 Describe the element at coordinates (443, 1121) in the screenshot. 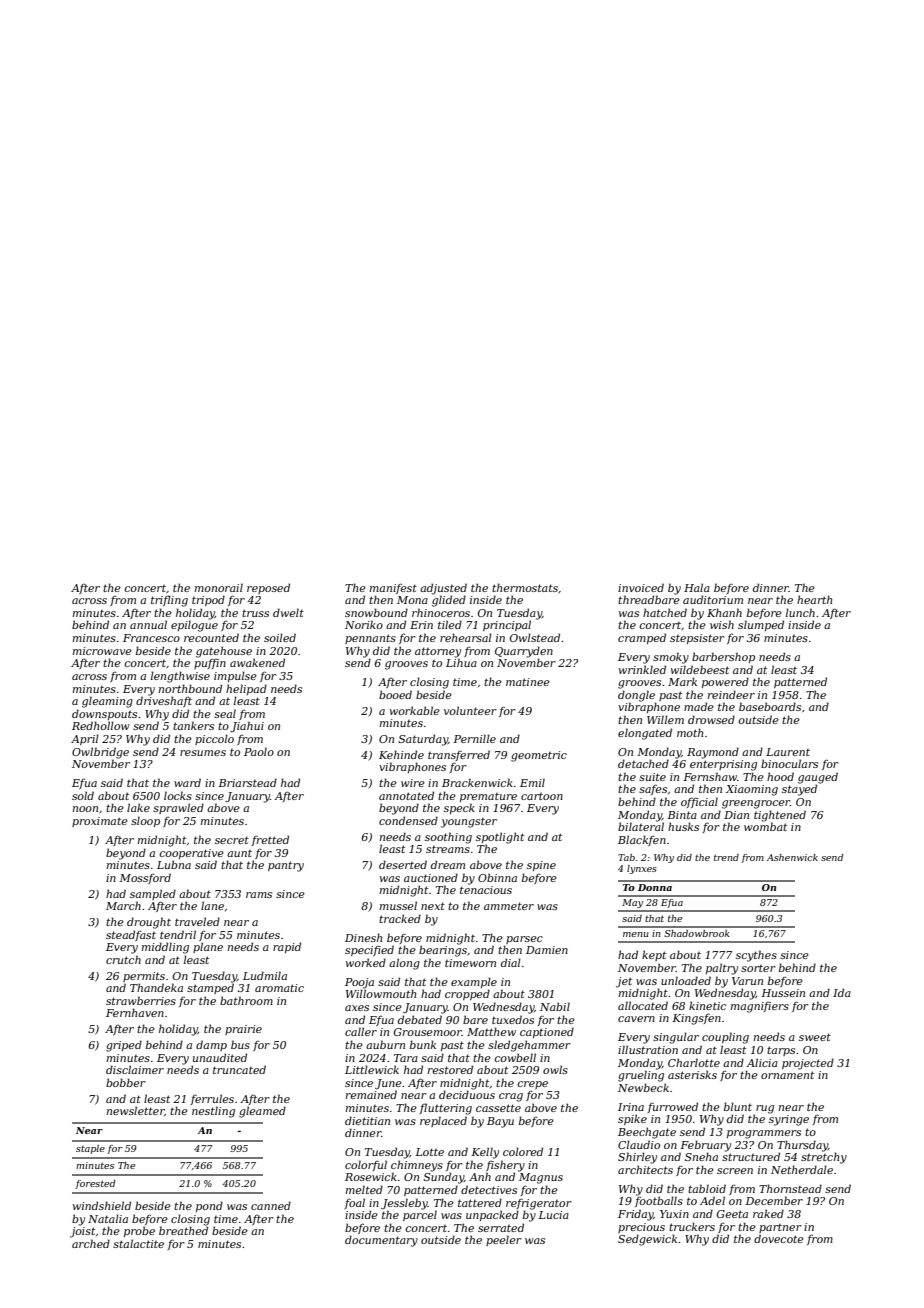

I see `replaced` at that location.
